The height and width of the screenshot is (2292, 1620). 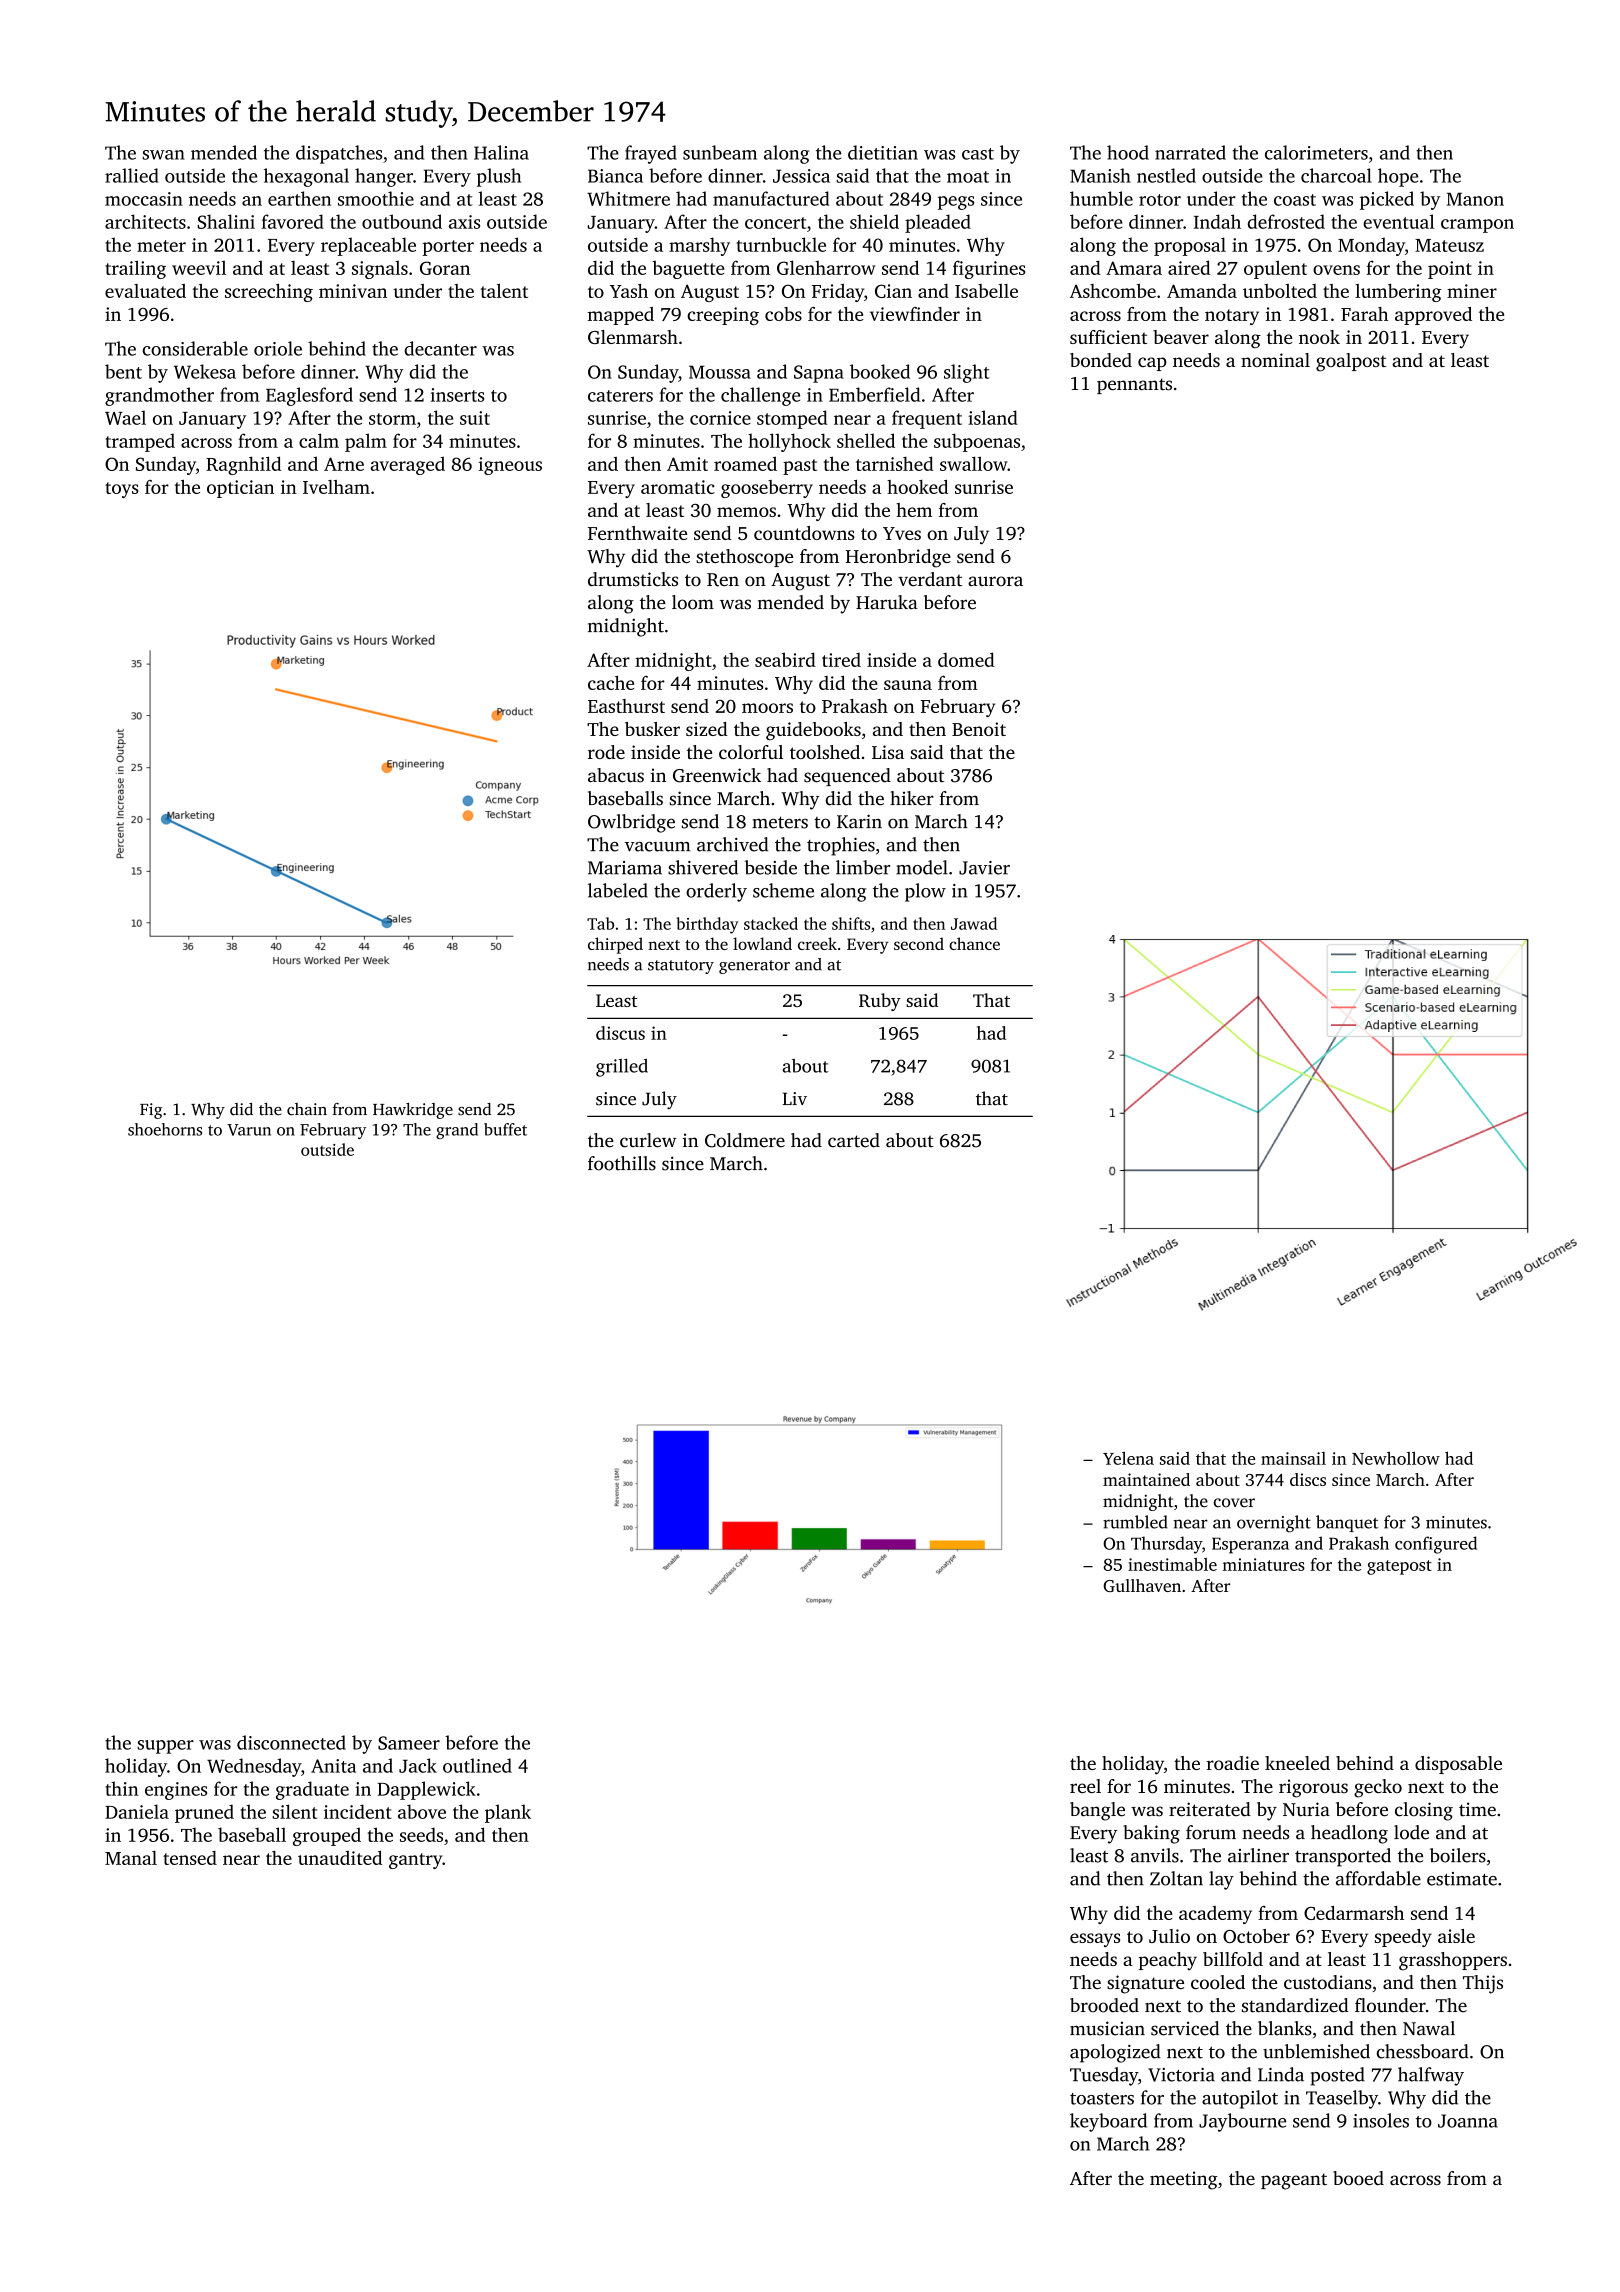 I want to click on disconnected, so click(x=291, y=1742).
